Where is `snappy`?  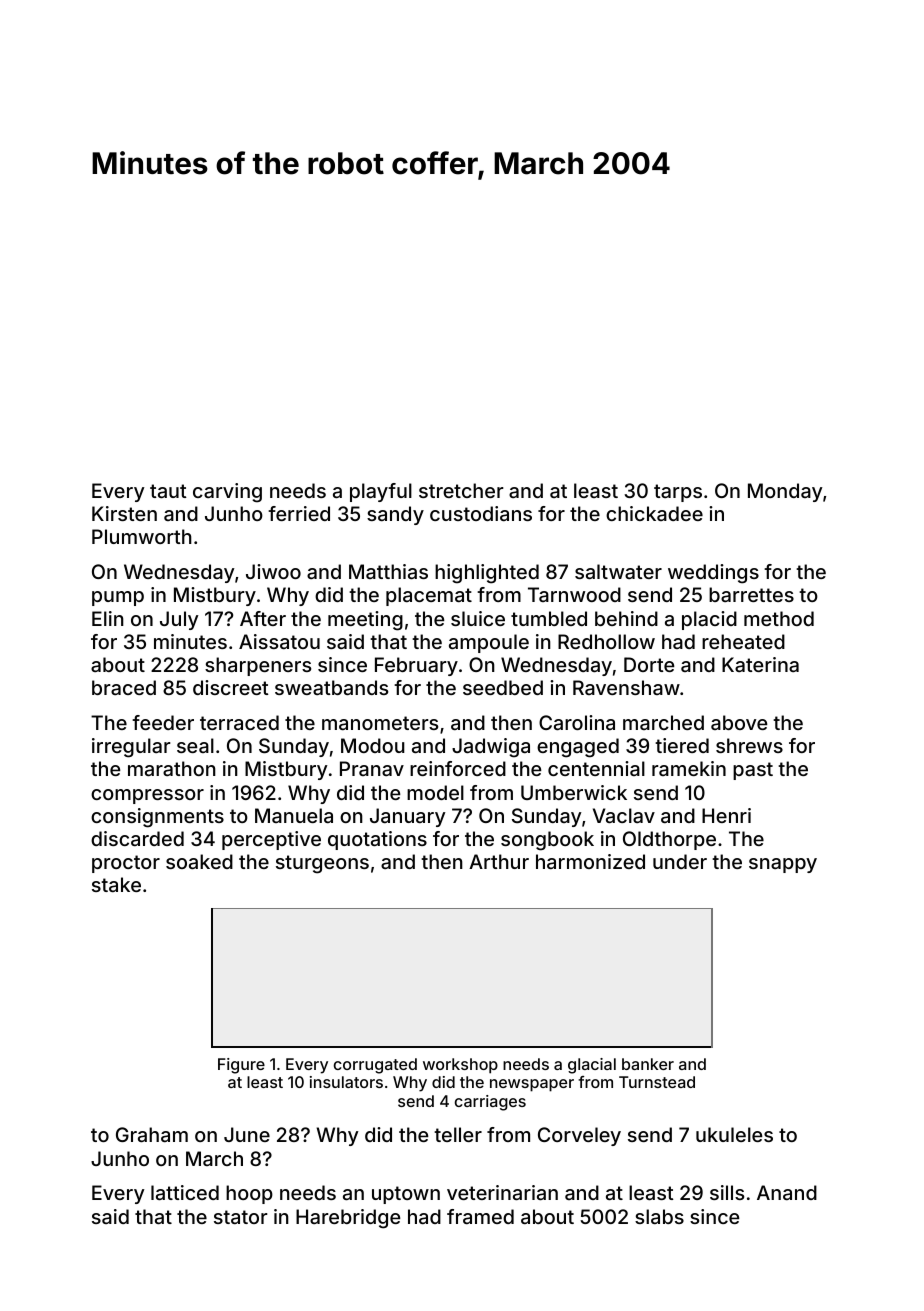 snappy is located at coordinates (783, 865).
